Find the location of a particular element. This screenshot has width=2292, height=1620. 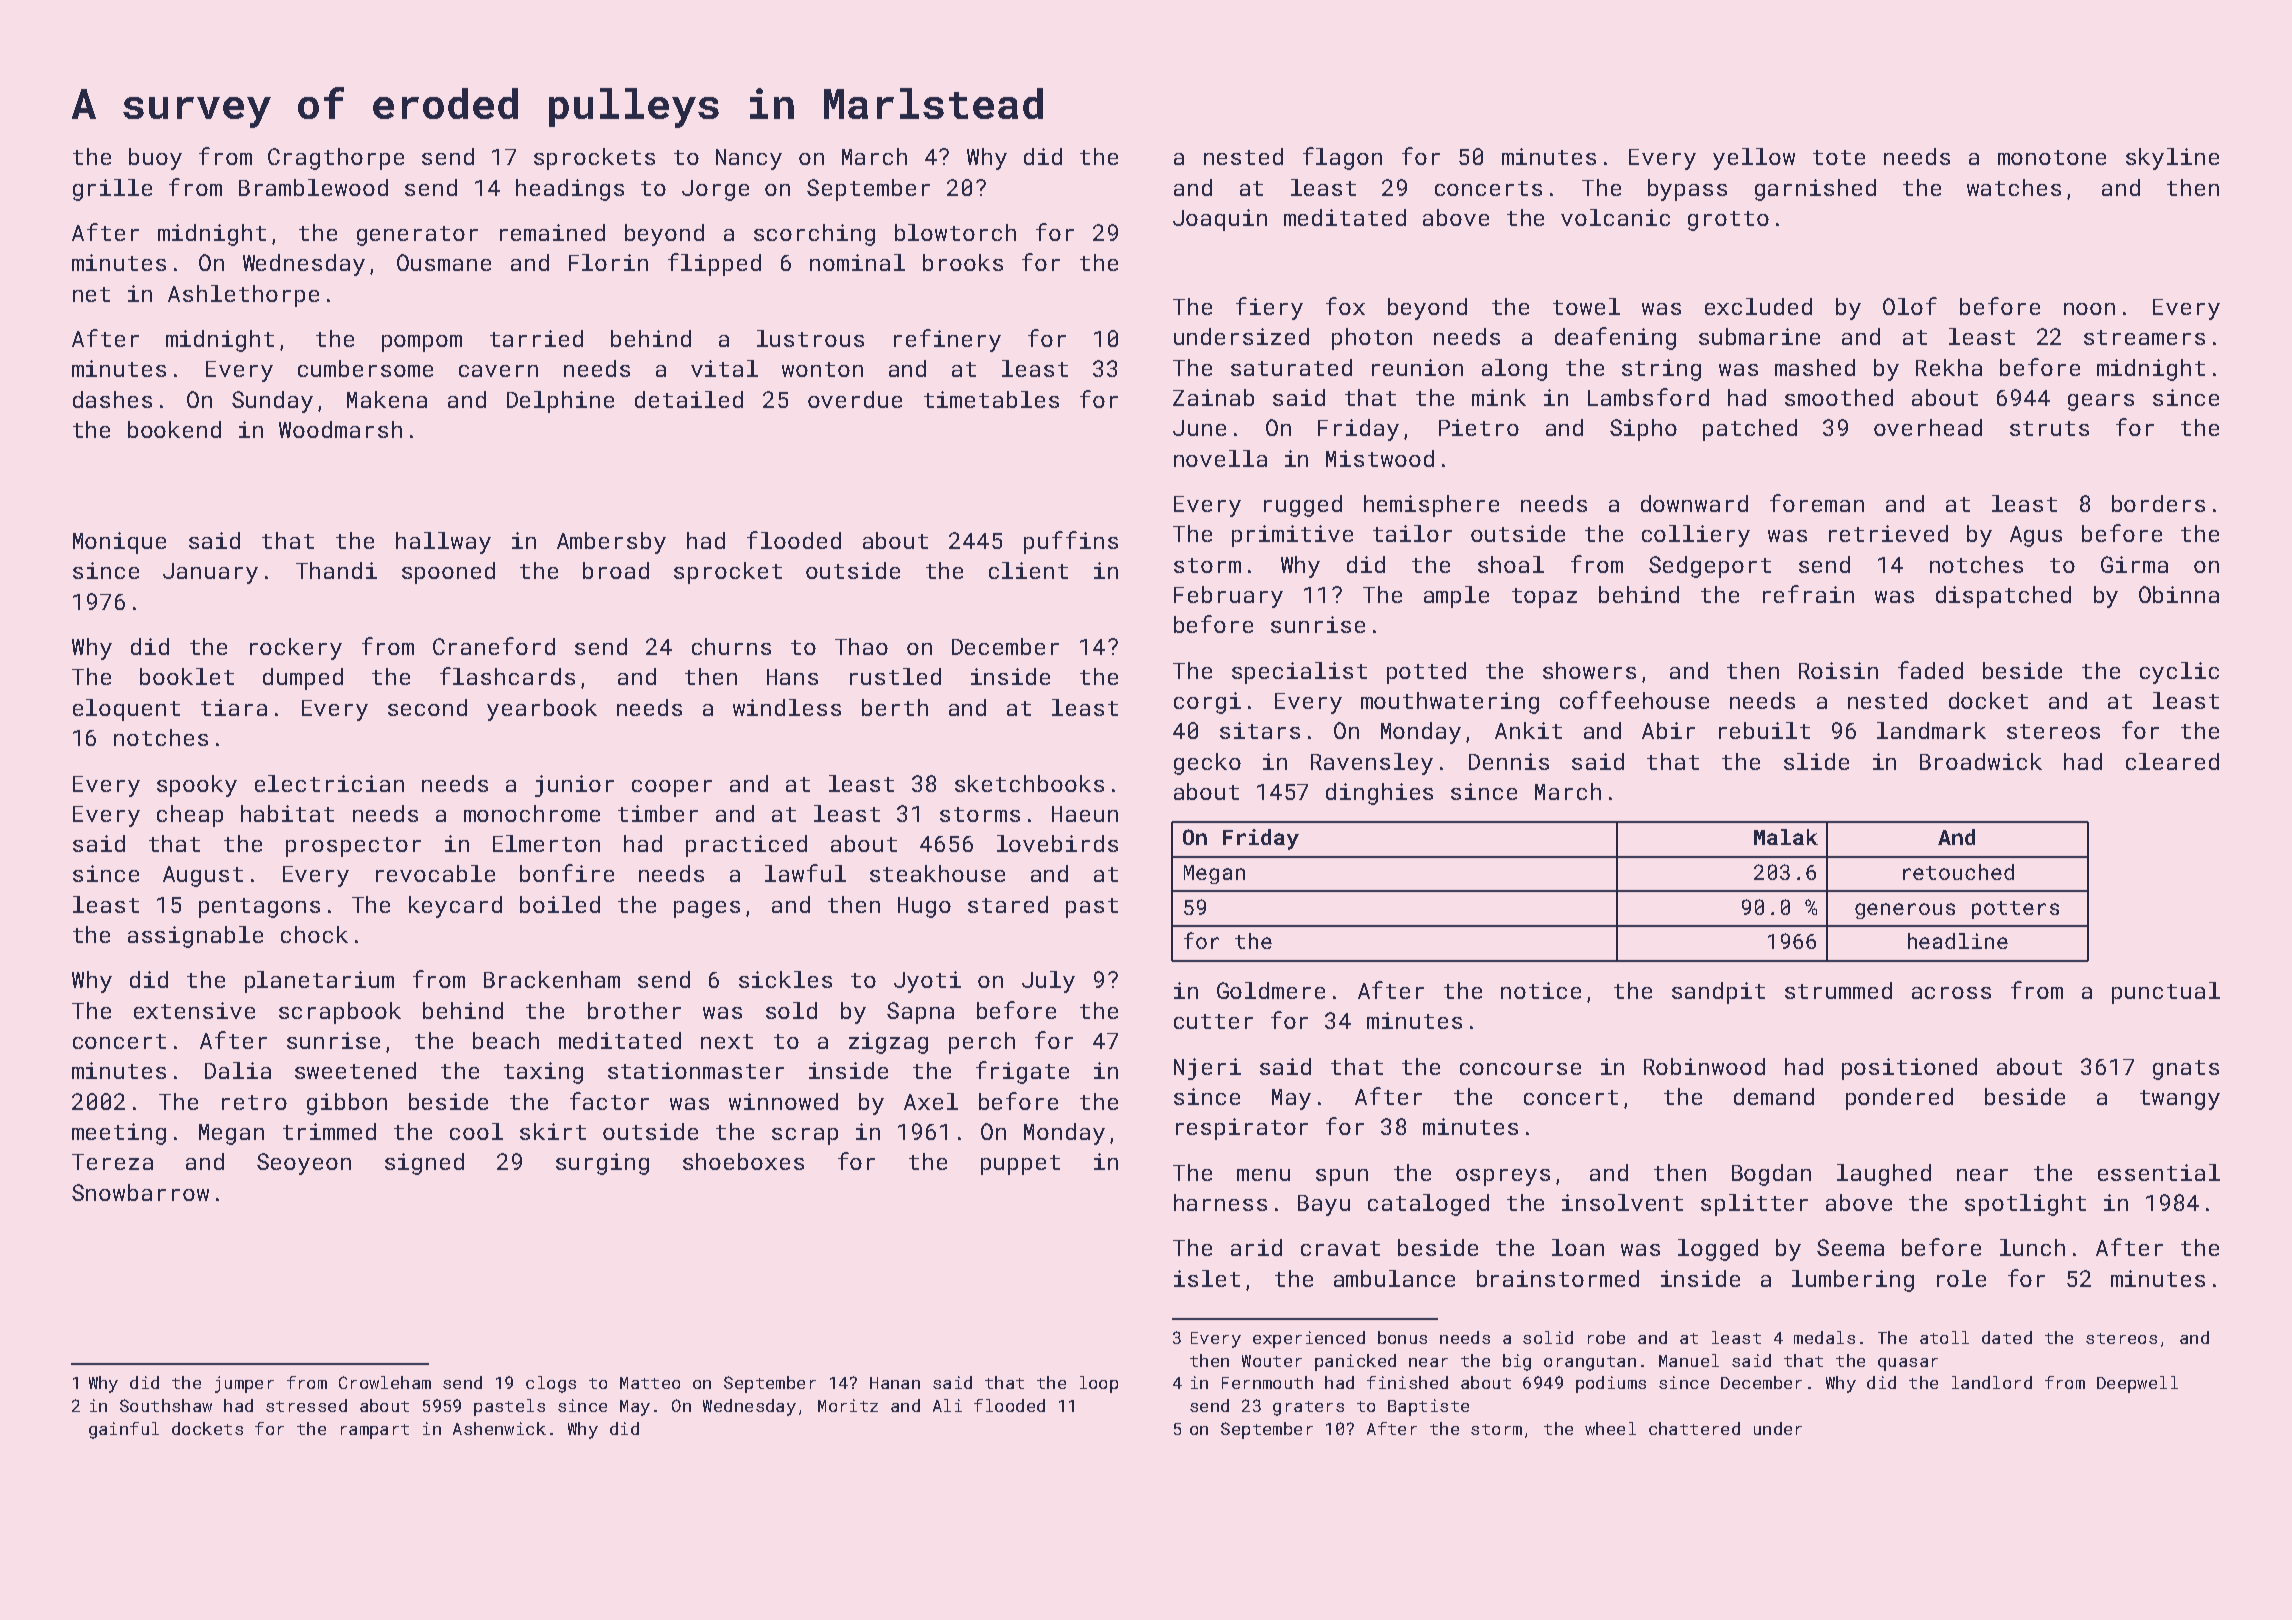

monotone is located at coordinates (2052, 157).
